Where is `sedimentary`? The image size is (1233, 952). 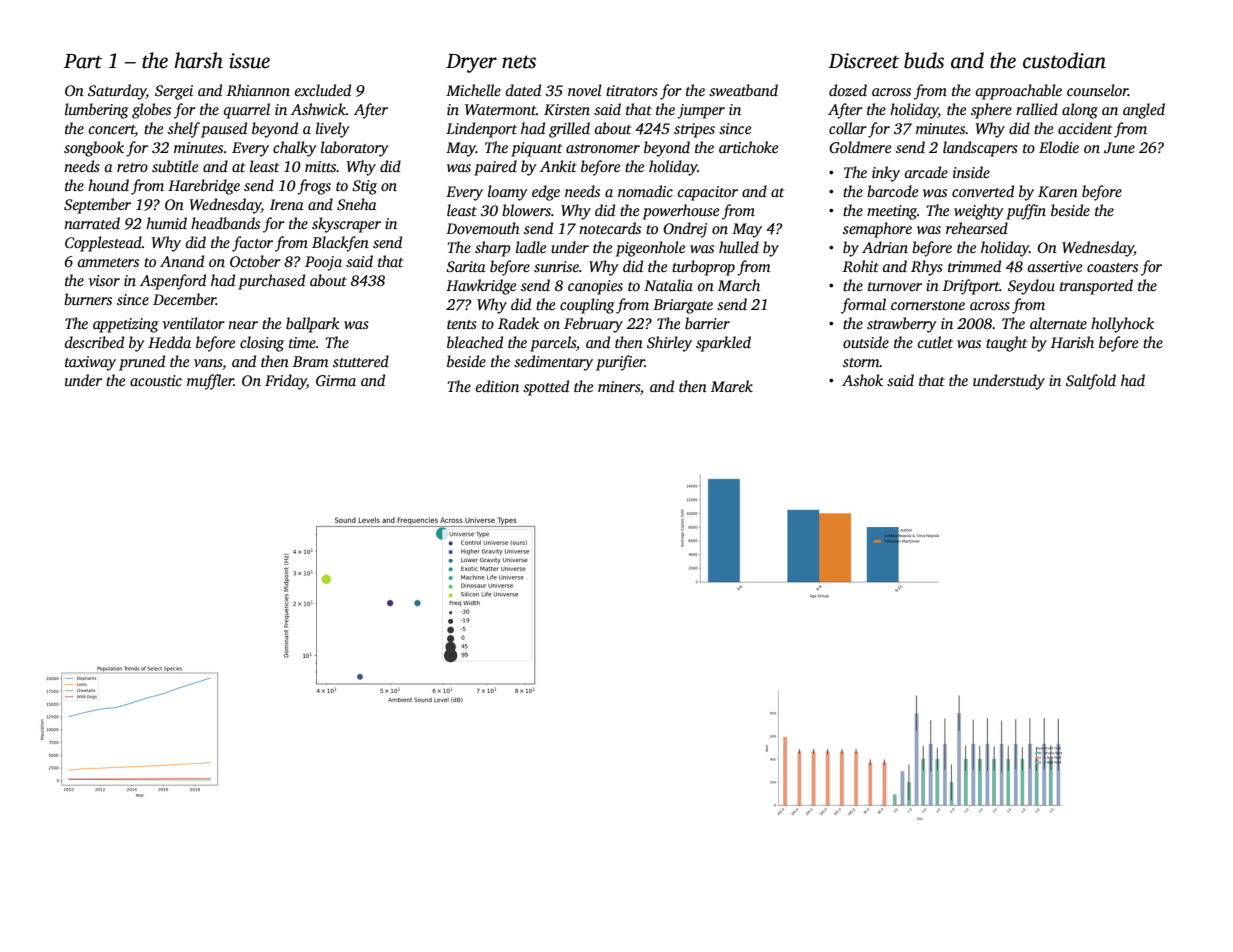 sedimentary is located at coordinates (553, 363).
